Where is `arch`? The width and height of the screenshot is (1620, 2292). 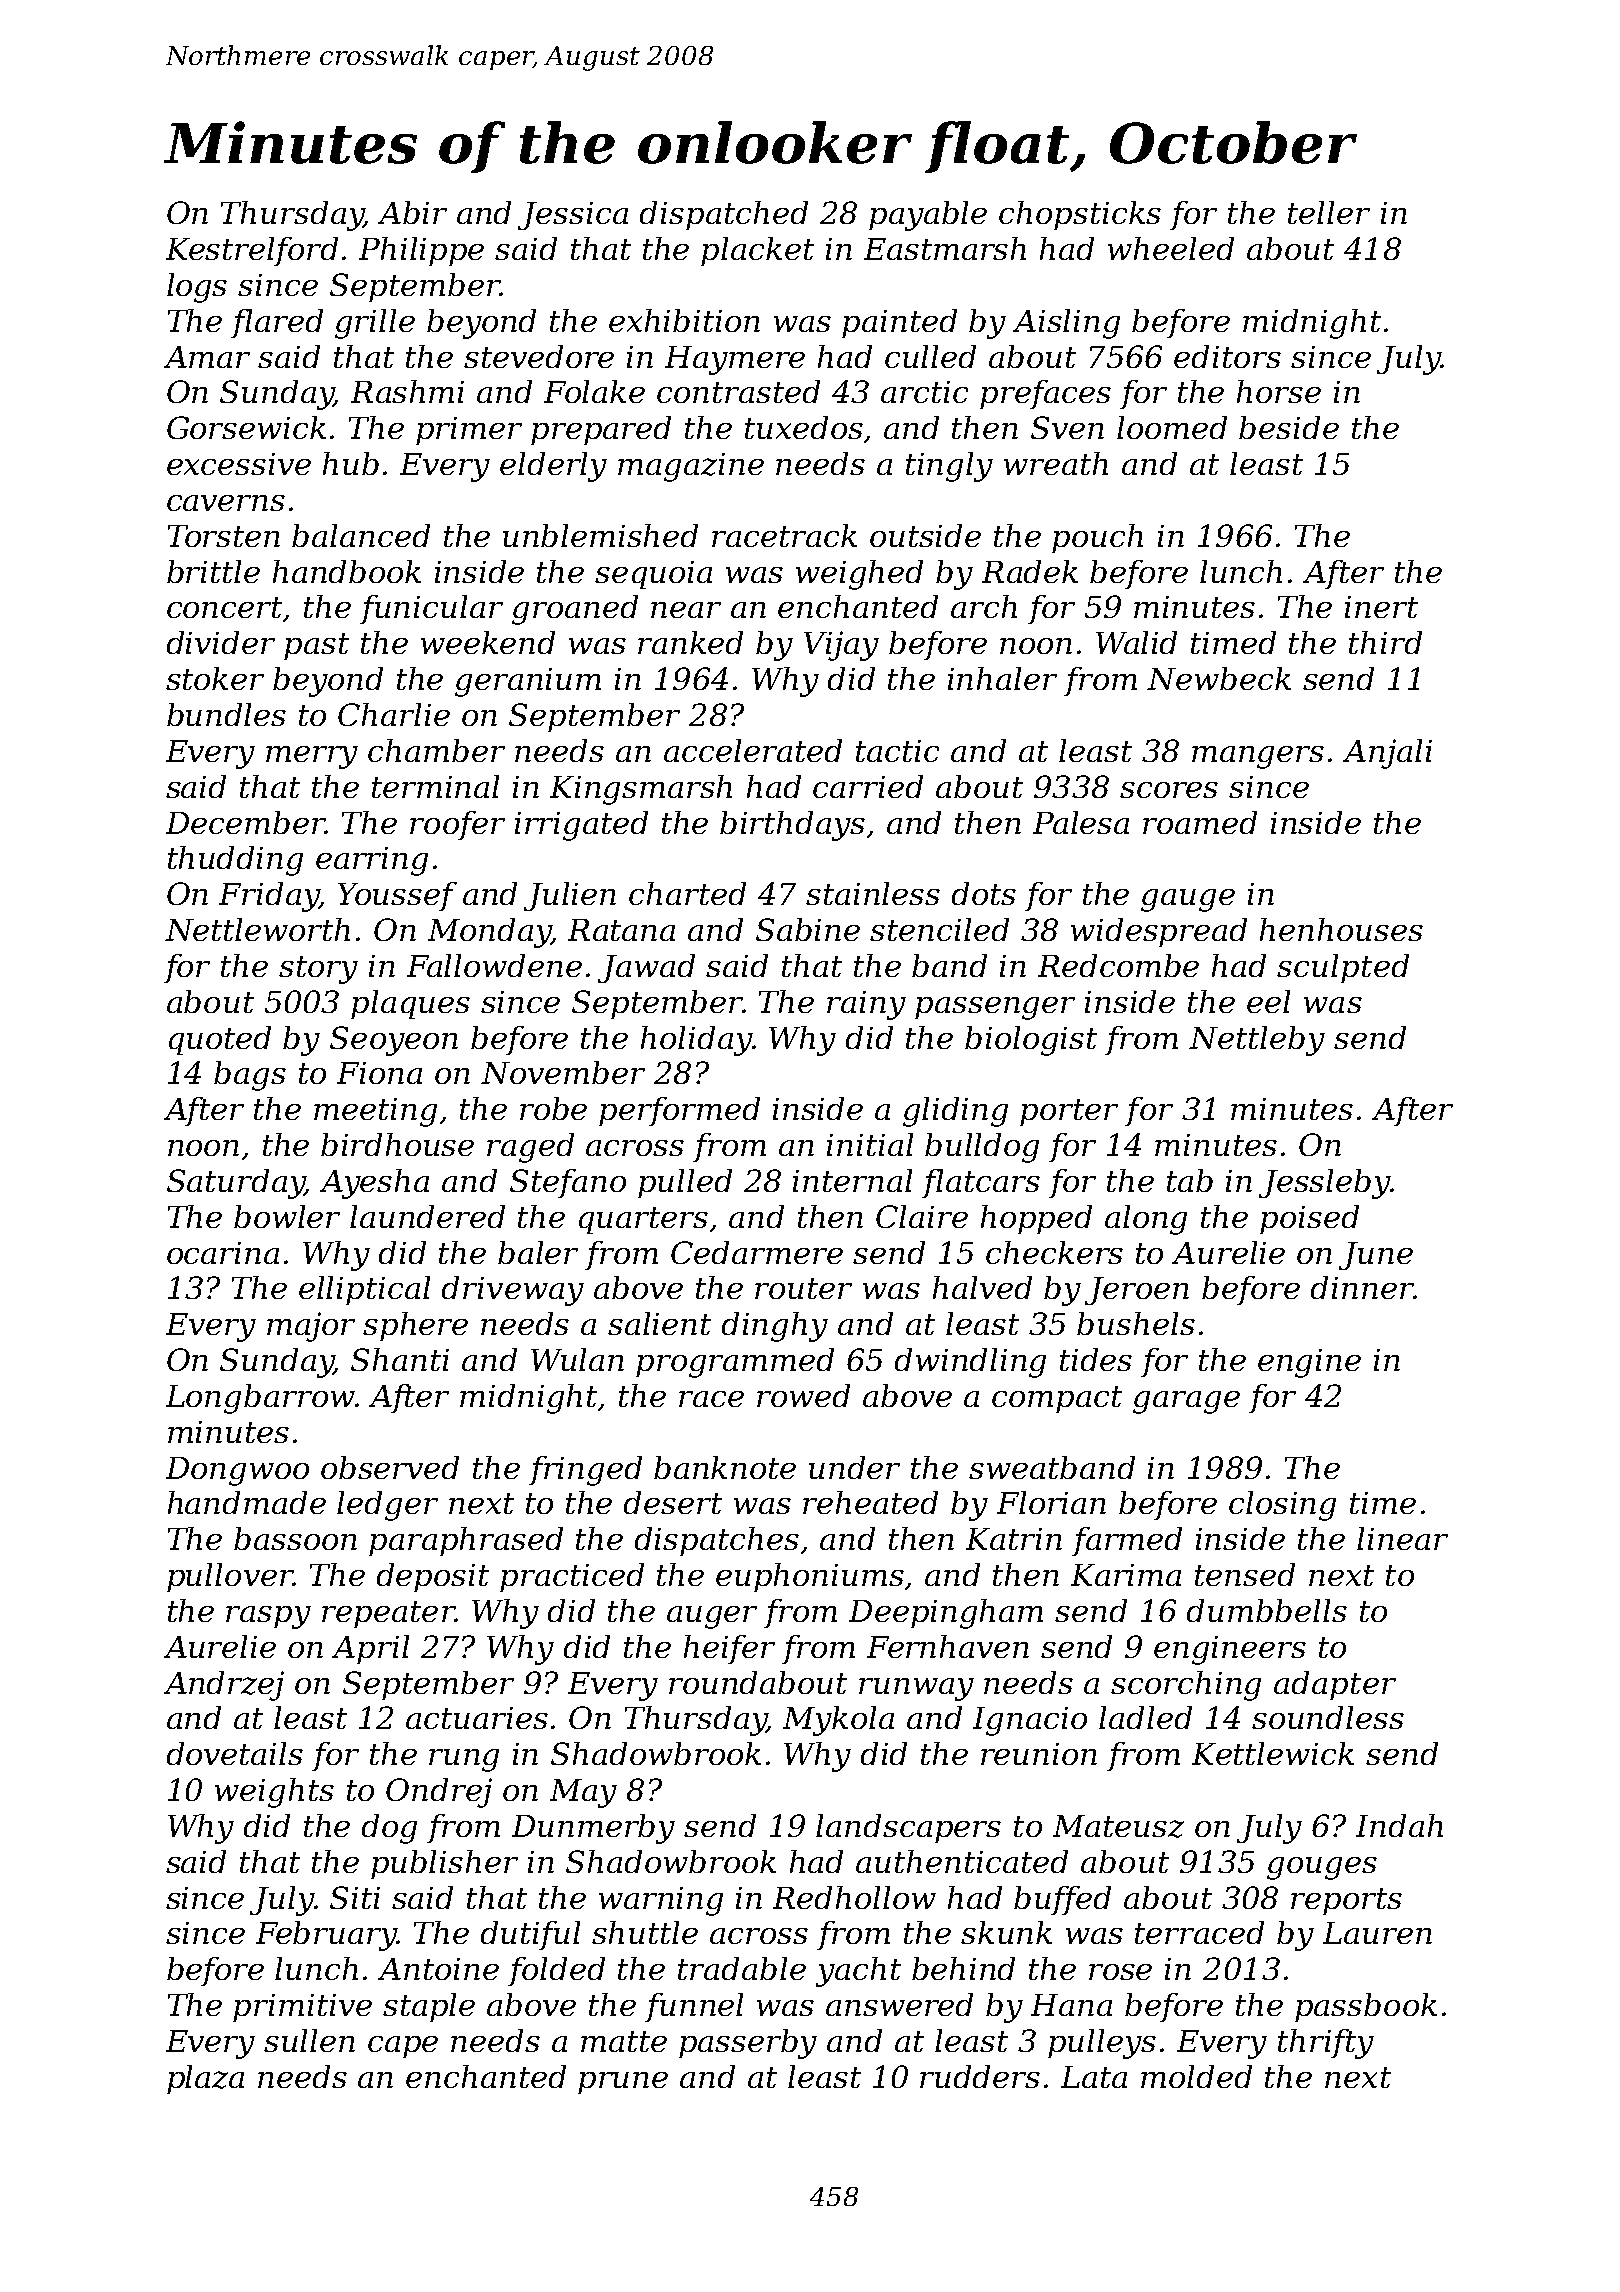
arch is located at coordinates (984, 606).
